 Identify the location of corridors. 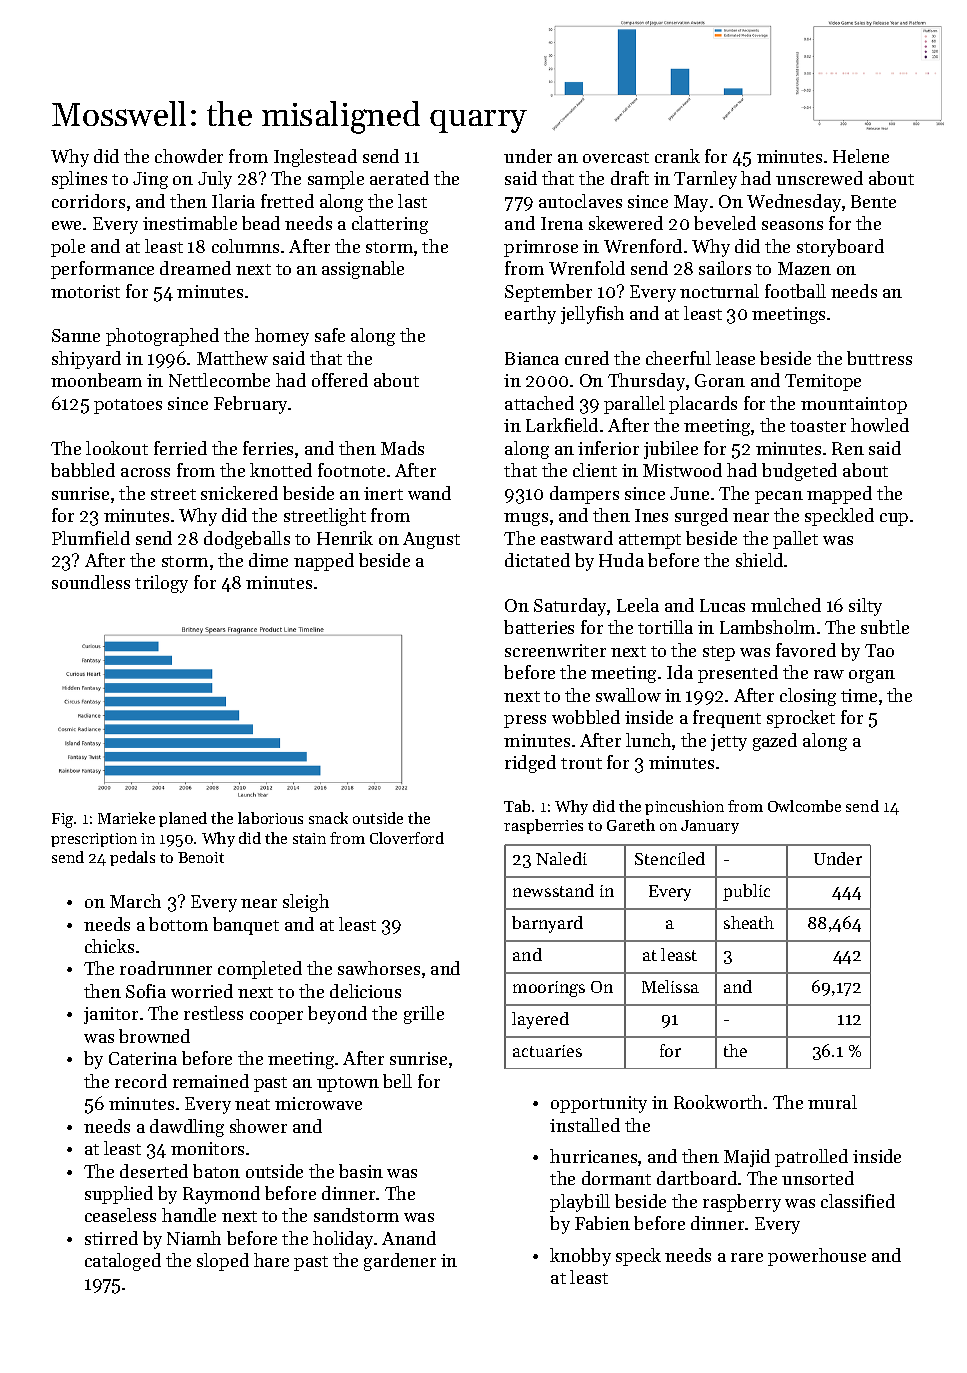
(88, 201).
